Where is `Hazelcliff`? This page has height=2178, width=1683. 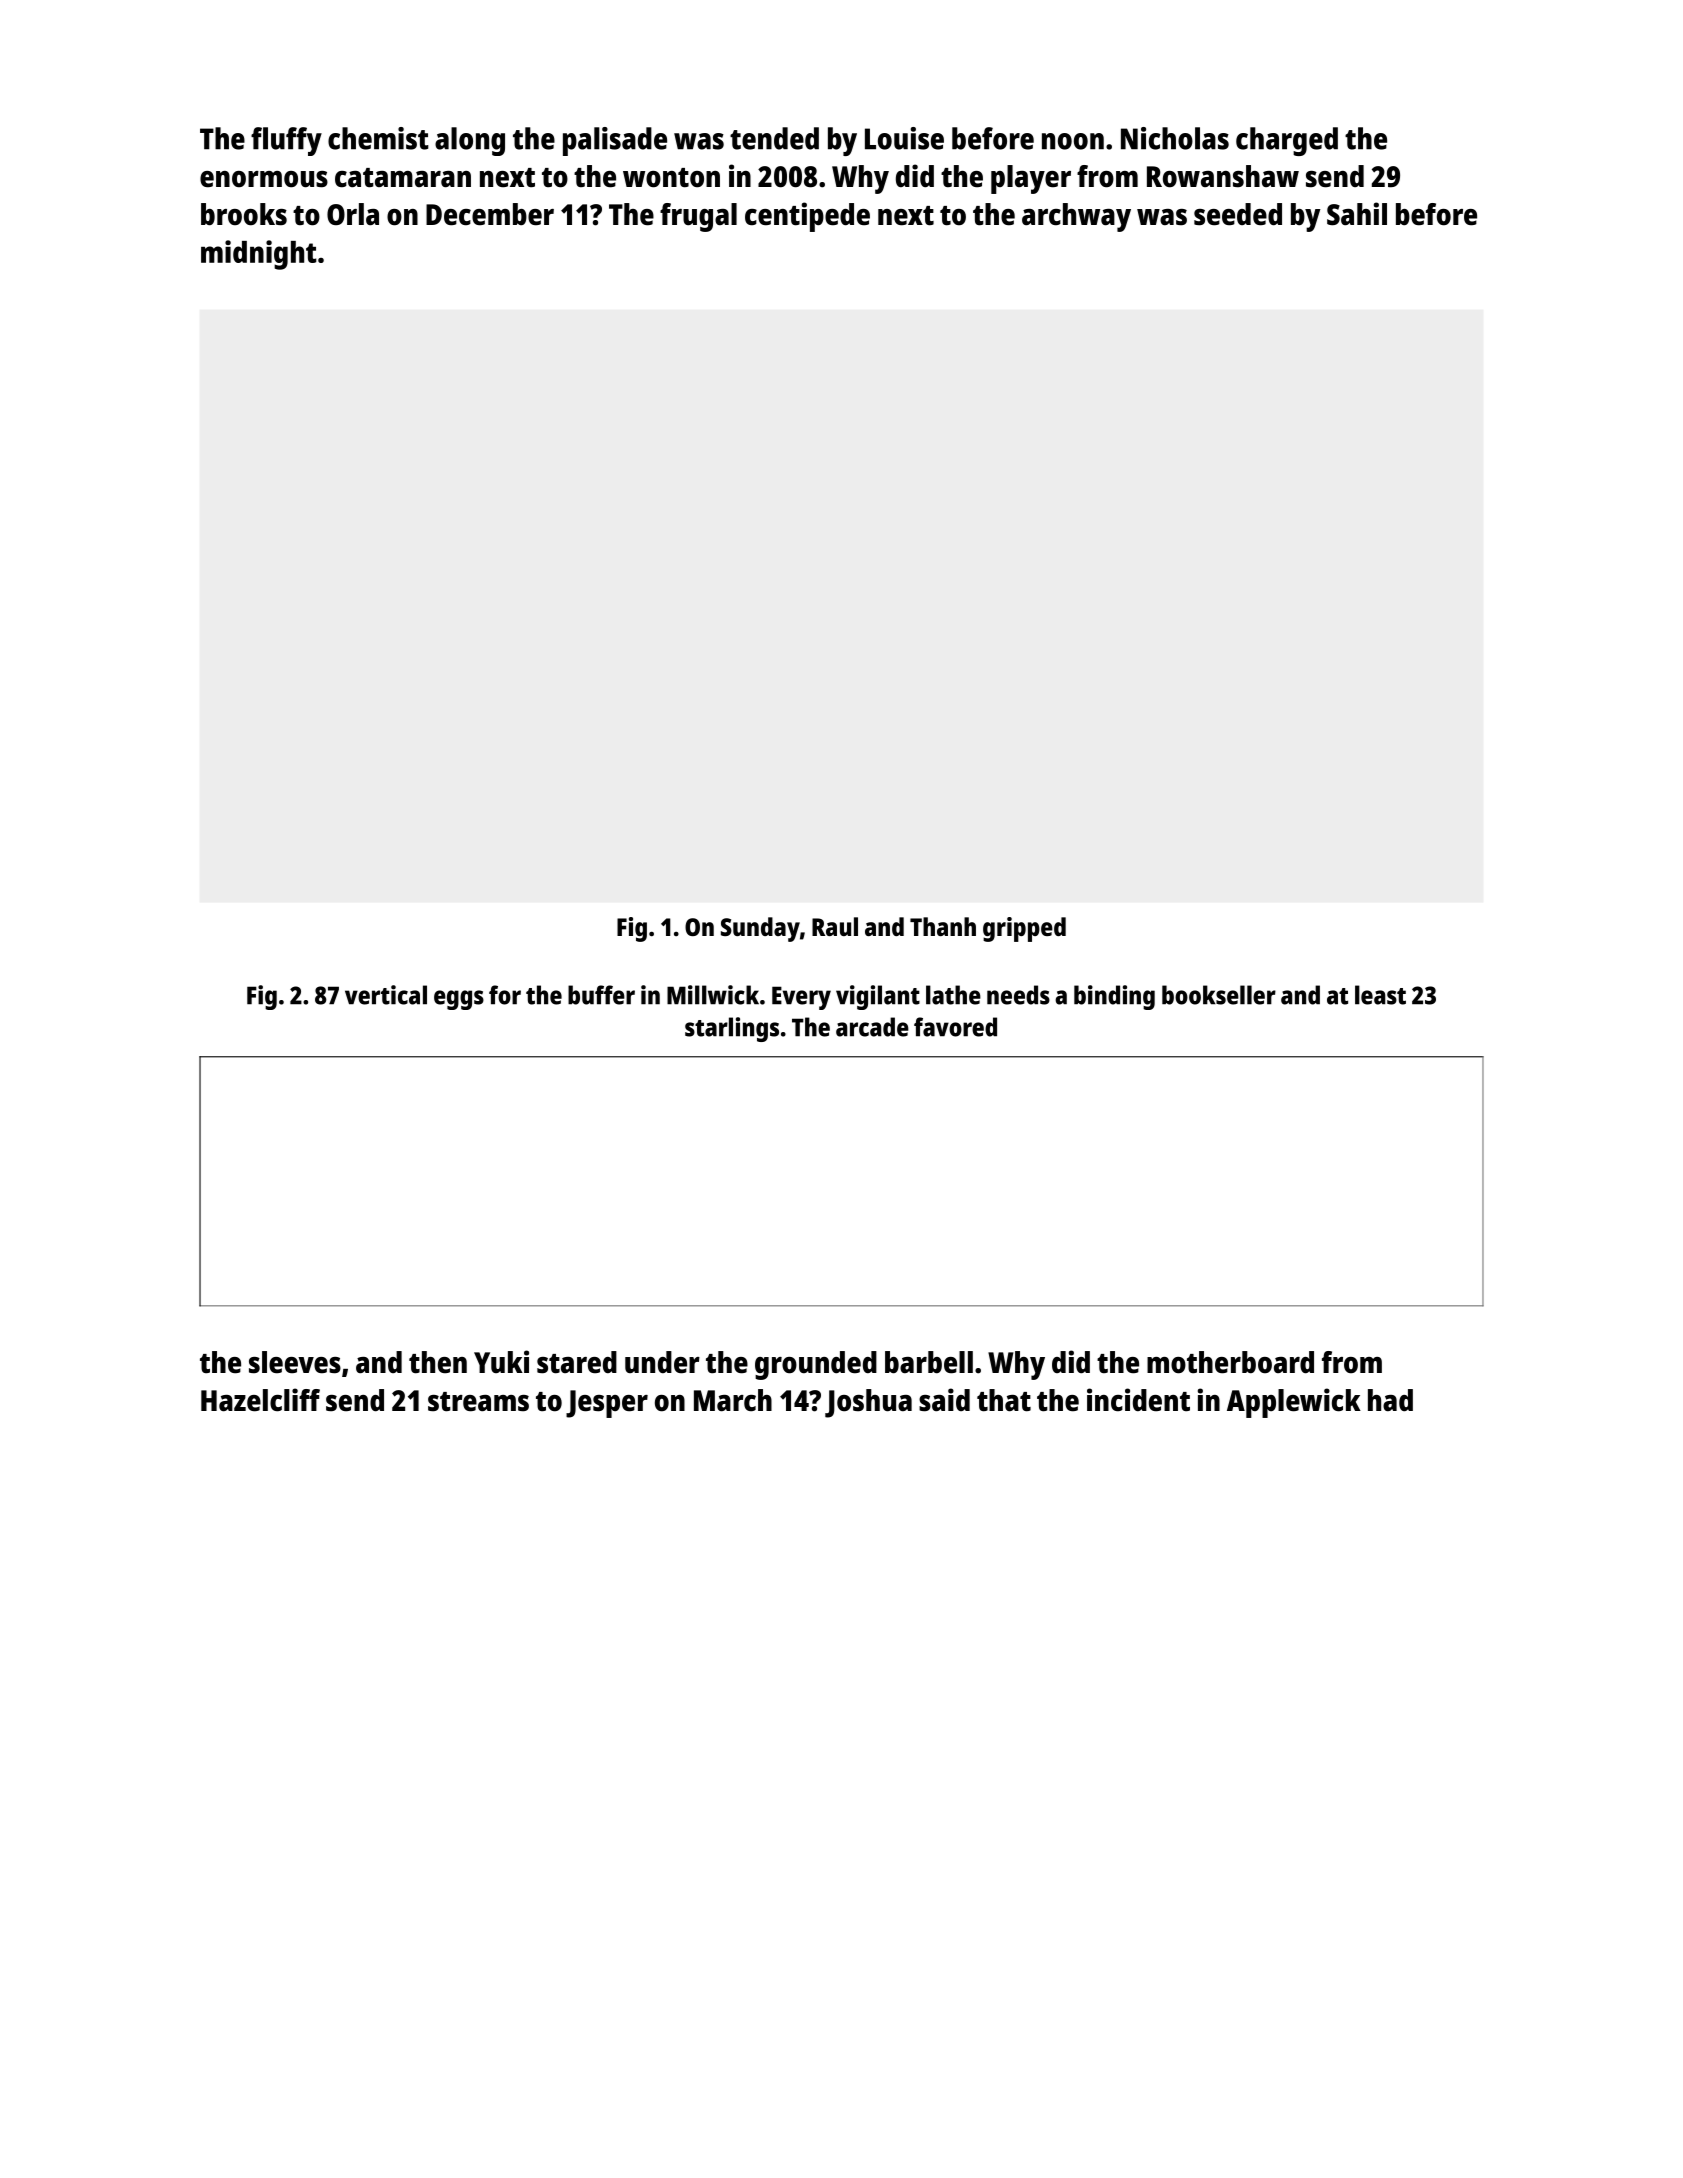 Hazelcliff is located at coordinates (260, 1400).
